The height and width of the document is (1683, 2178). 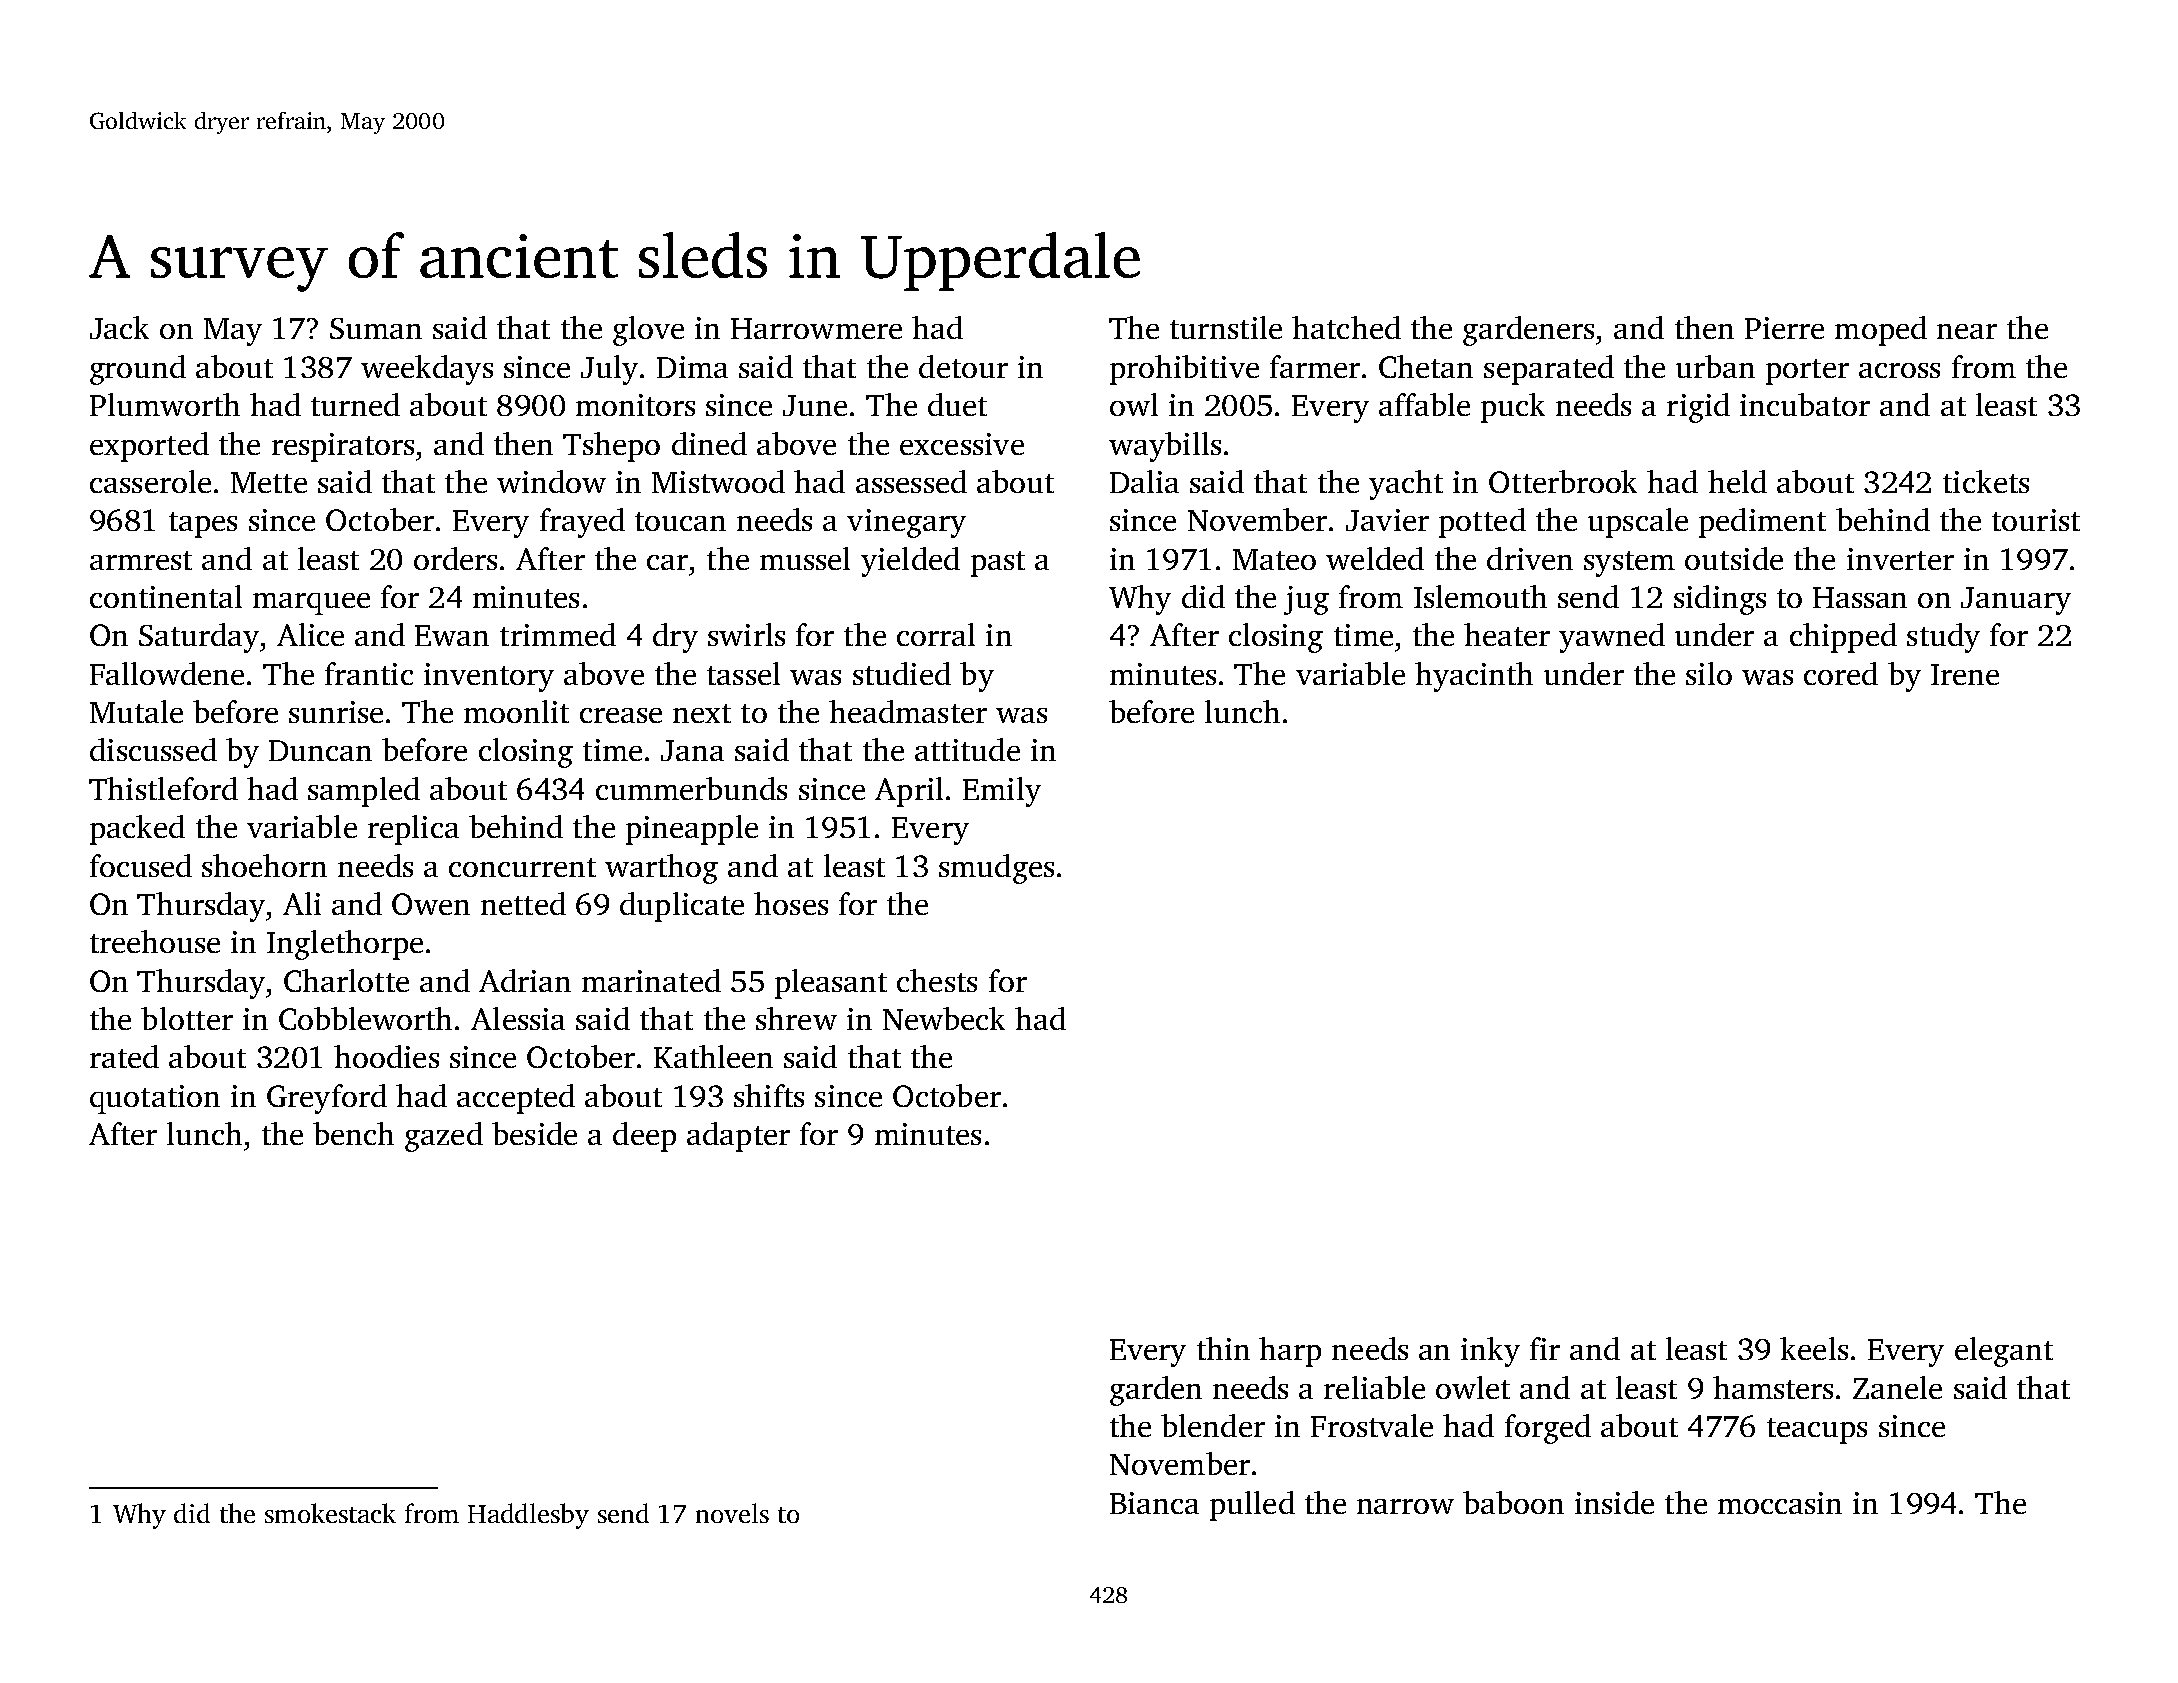 What do you see at coordinates (528, 1516) in the document?
I see `Haddlesby` at bounding box center [528, 1516].
